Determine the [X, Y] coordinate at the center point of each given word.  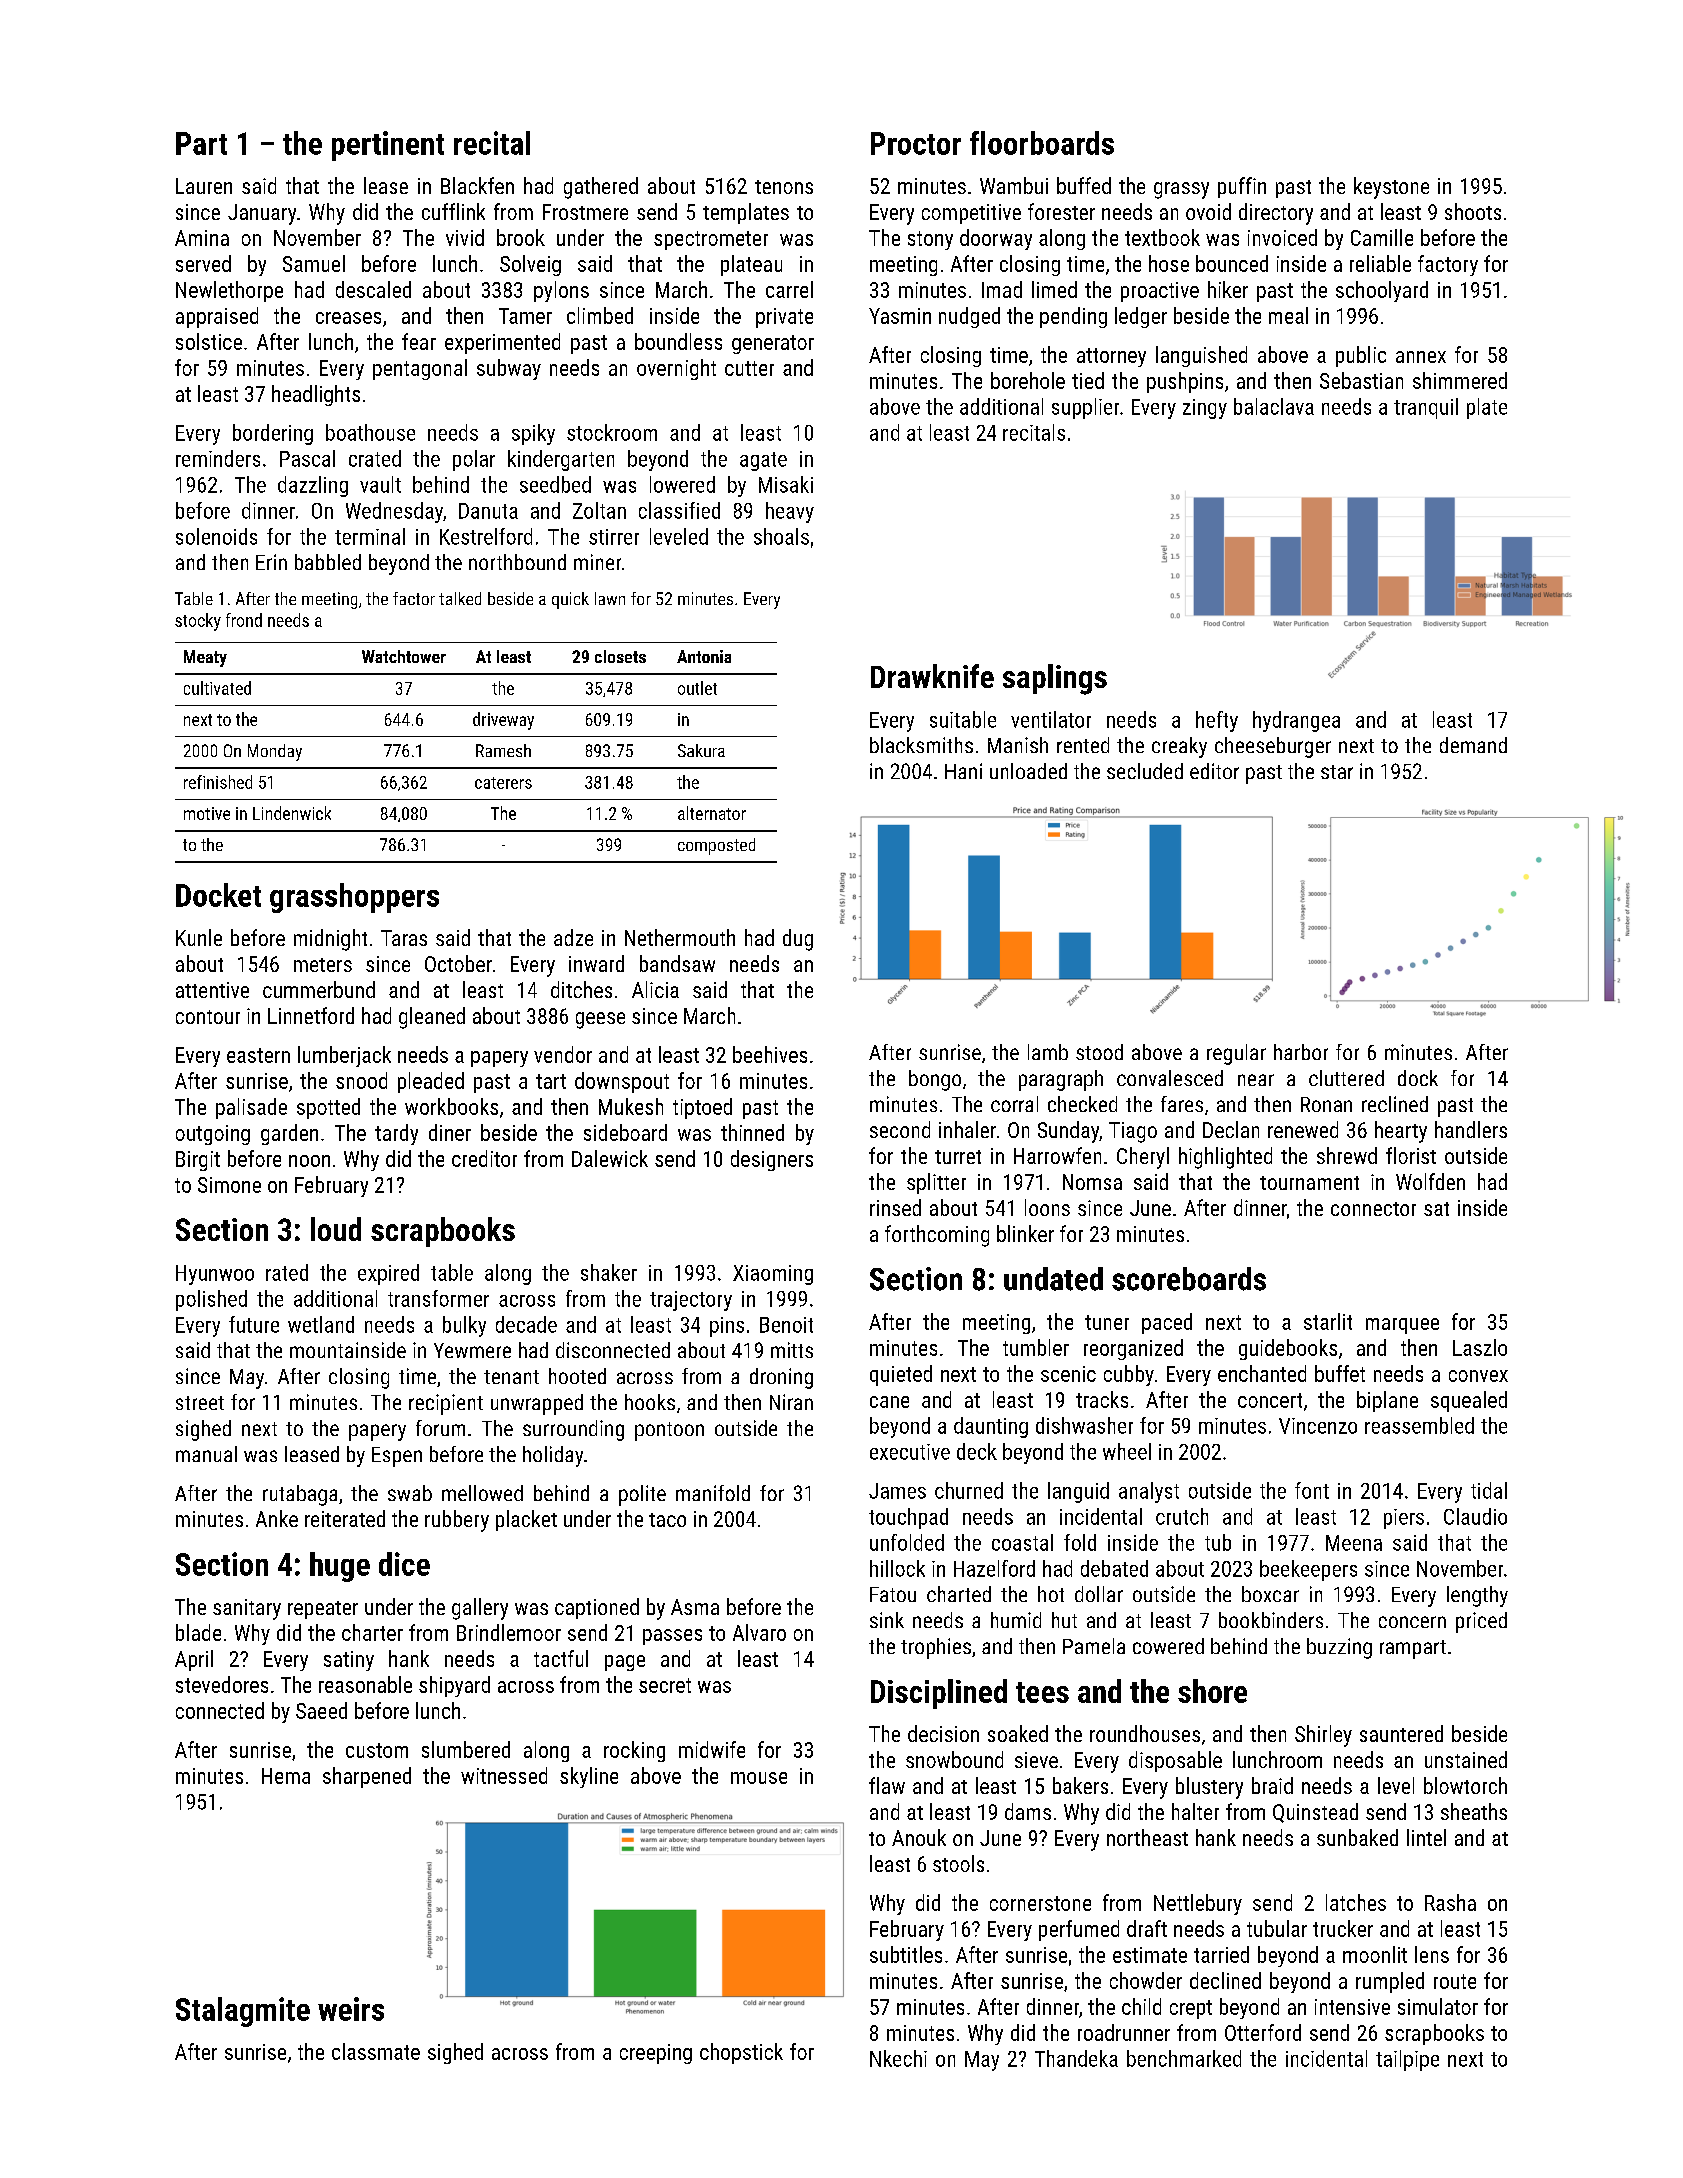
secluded [1145, 771]
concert [1270, 1400]
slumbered [466, 1749]
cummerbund [319, 989]
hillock [897, 1568]
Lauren [204, 186]
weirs [351, 2009]
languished [1201, 356]
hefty [1217, 721]
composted [716, 846]
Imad [1002, 289]
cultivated [217, 688]
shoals [781, 536]
